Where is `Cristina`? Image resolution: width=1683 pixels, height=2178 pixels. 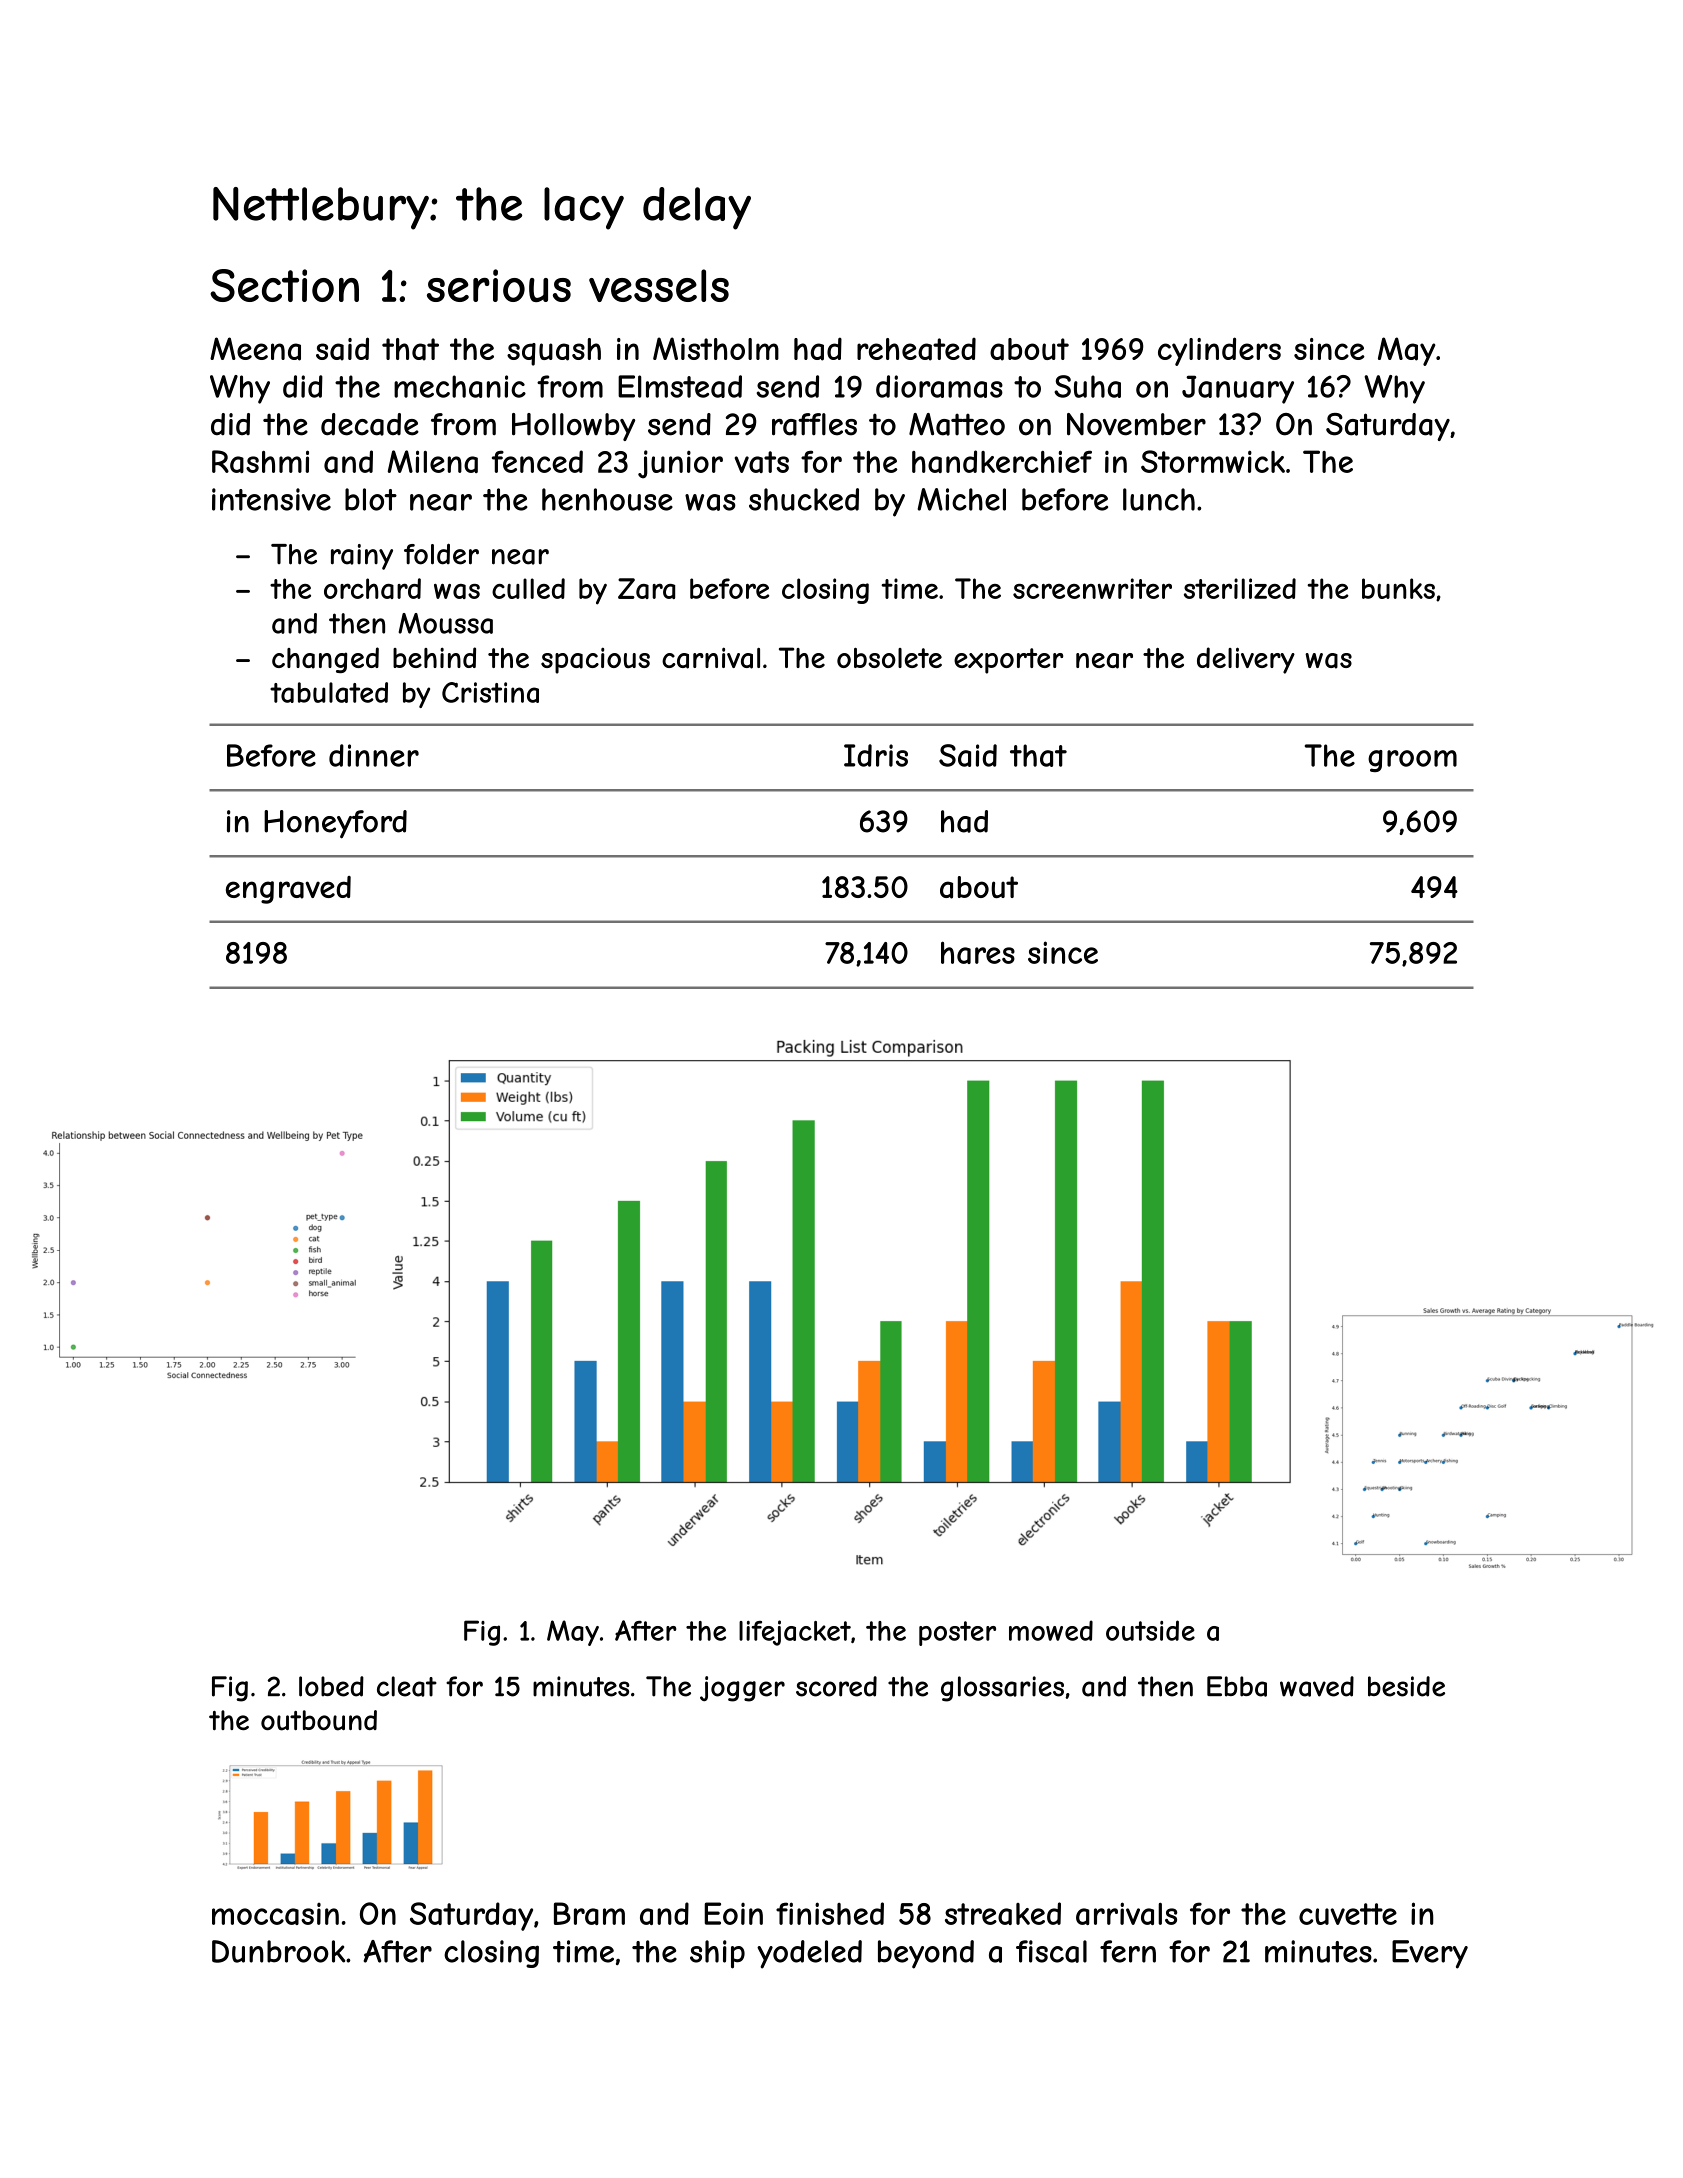
Cristina is located at coordinates (490, 692).
